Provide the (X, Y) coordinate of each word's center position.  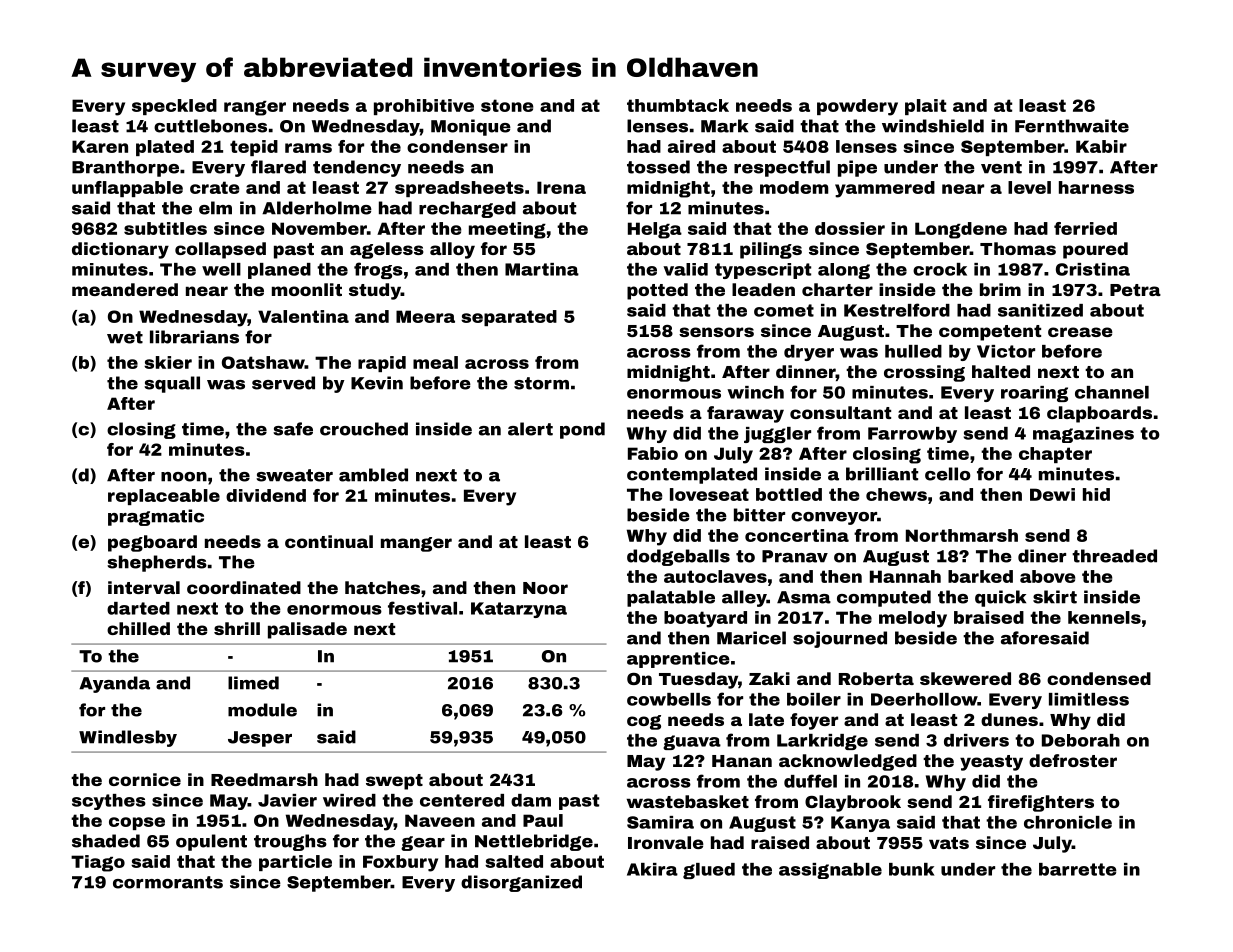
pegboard (152, 543)
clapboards (1099, 414)
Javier (287, 800)
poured (1095, 250)
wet (125, 337)
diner (1042, 556)
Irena (561, 187)
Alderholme (317, 208)
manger (416, 544)
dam (531, 800)
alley (744, 598)
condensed (1099, 678)
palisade (307, 630)
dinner (806, 371)
